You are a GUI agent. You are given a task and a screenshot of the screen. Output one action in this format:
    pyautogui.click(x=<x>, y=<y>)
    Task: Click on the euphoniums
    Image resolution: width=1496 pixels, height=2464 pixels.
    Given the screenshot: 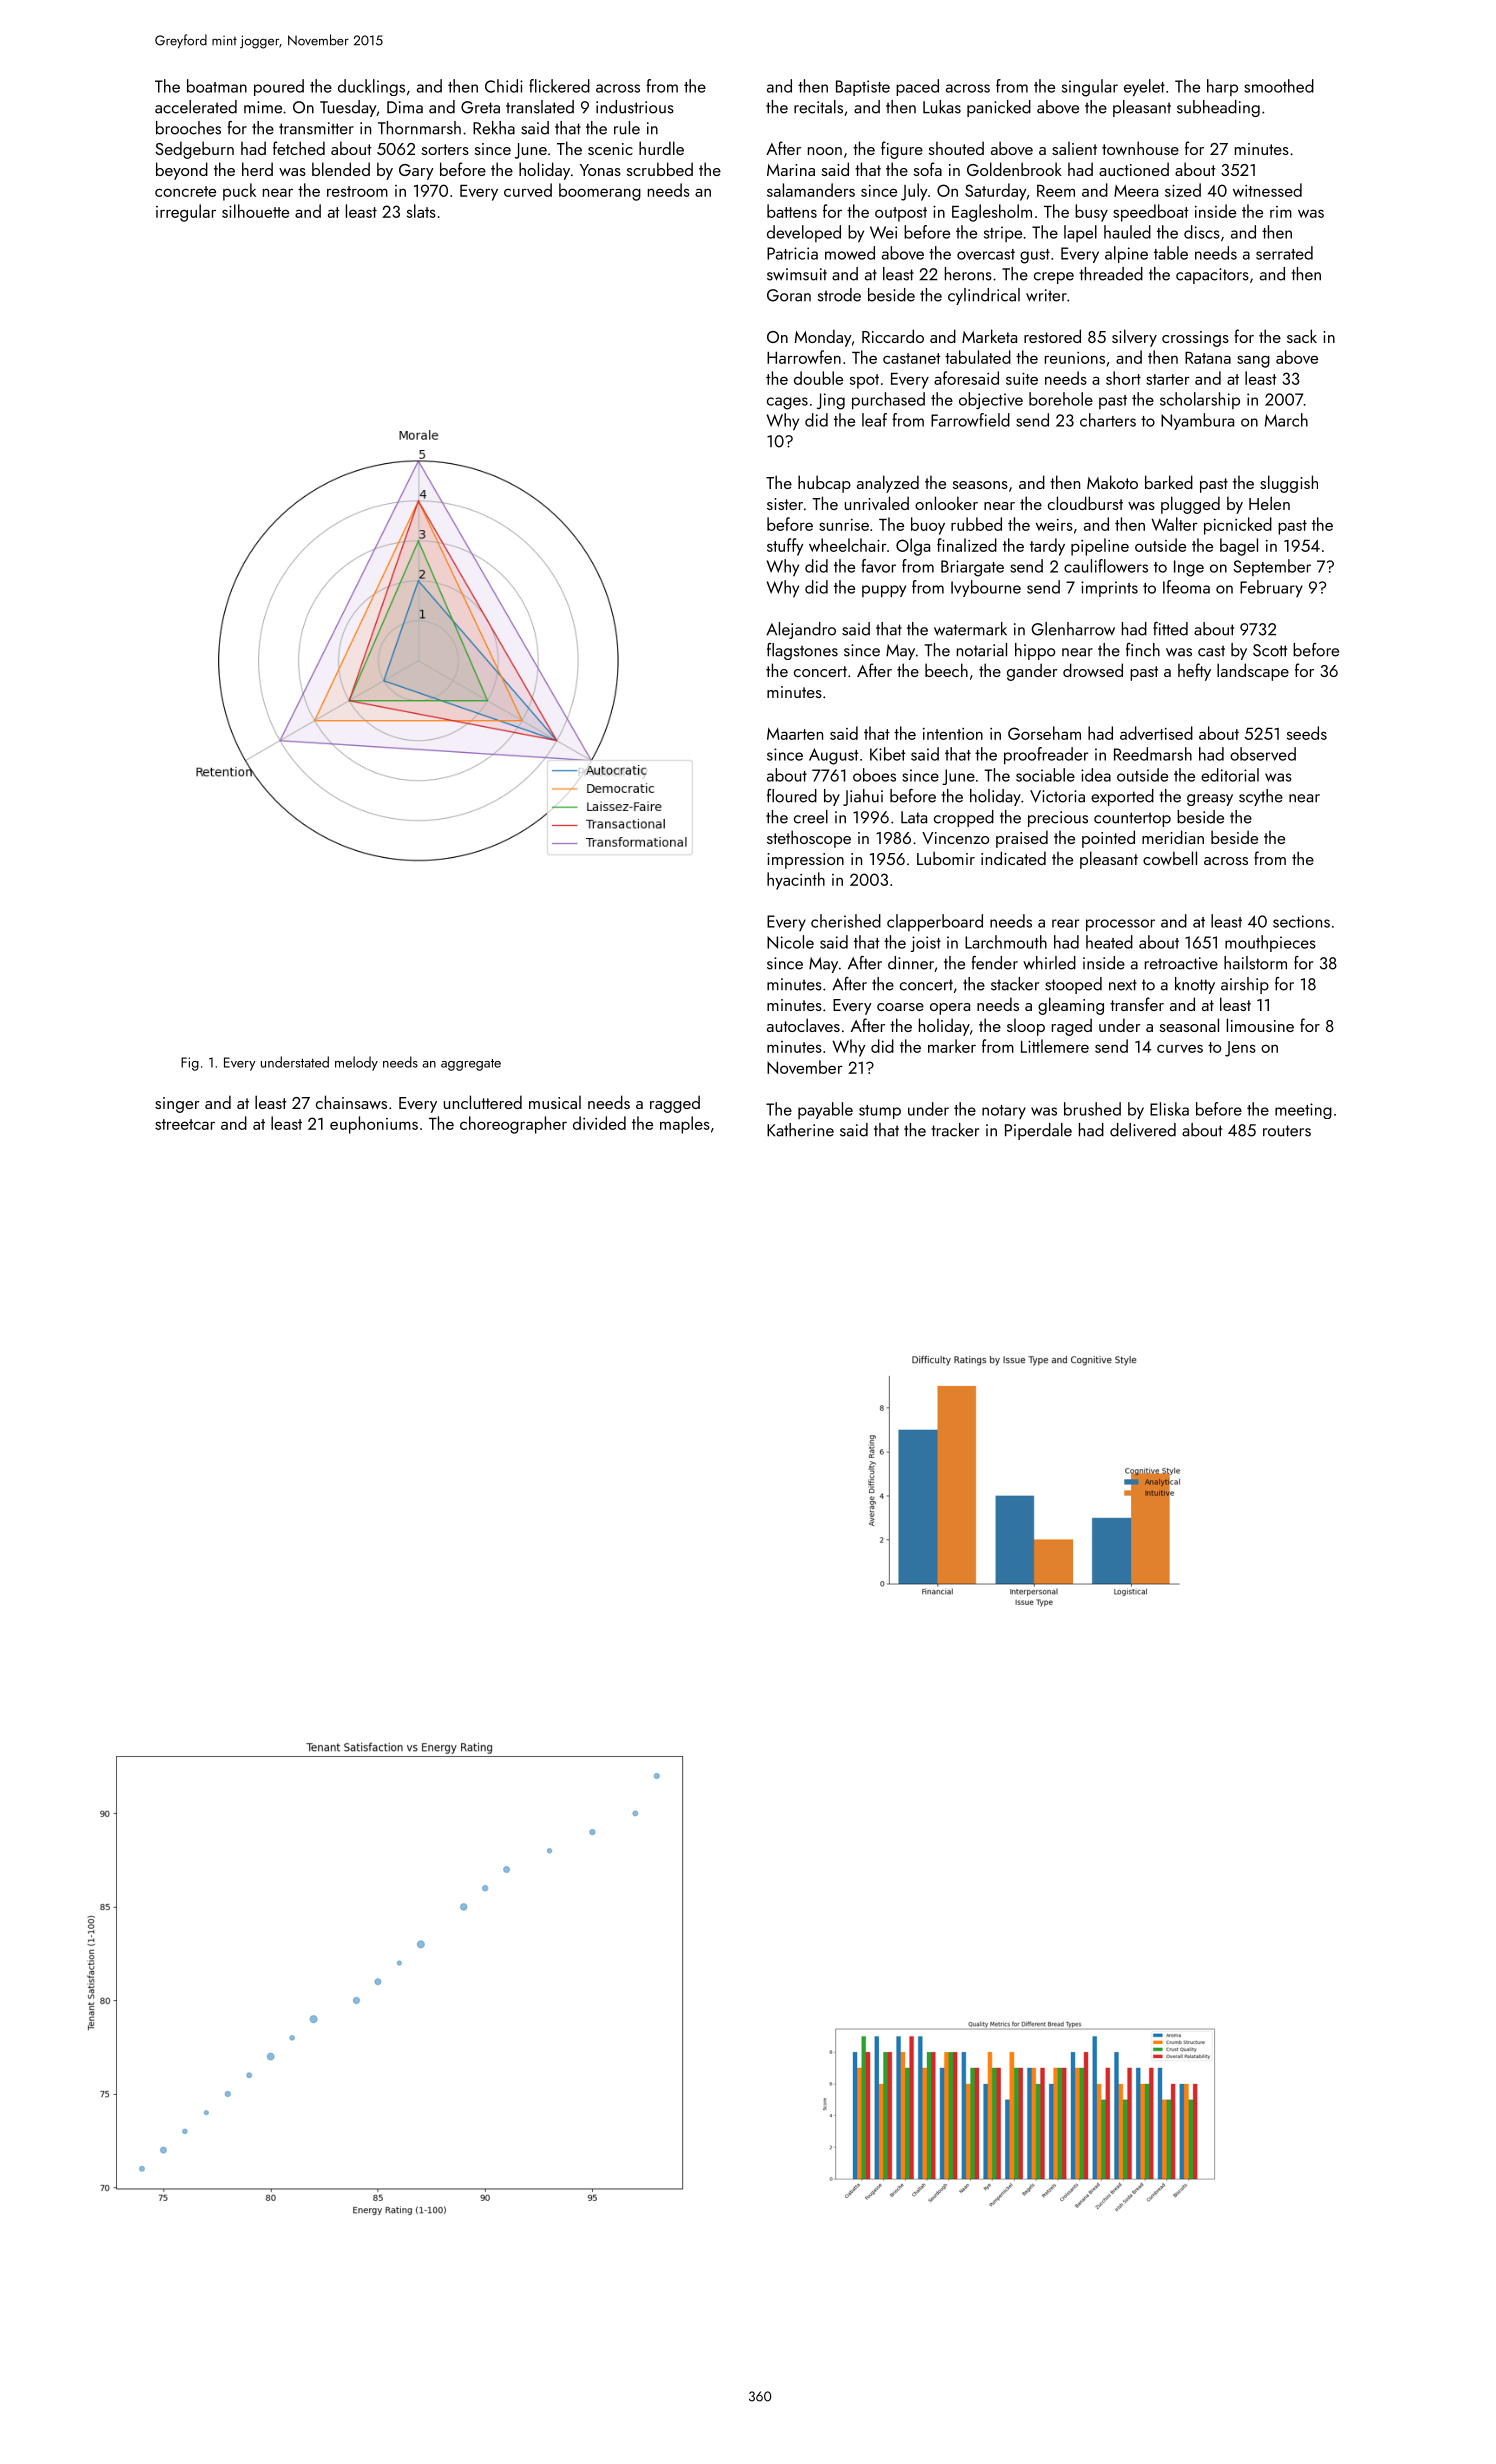 What is the action you would take?
    pyautogui.click(x=374, y=1125)
